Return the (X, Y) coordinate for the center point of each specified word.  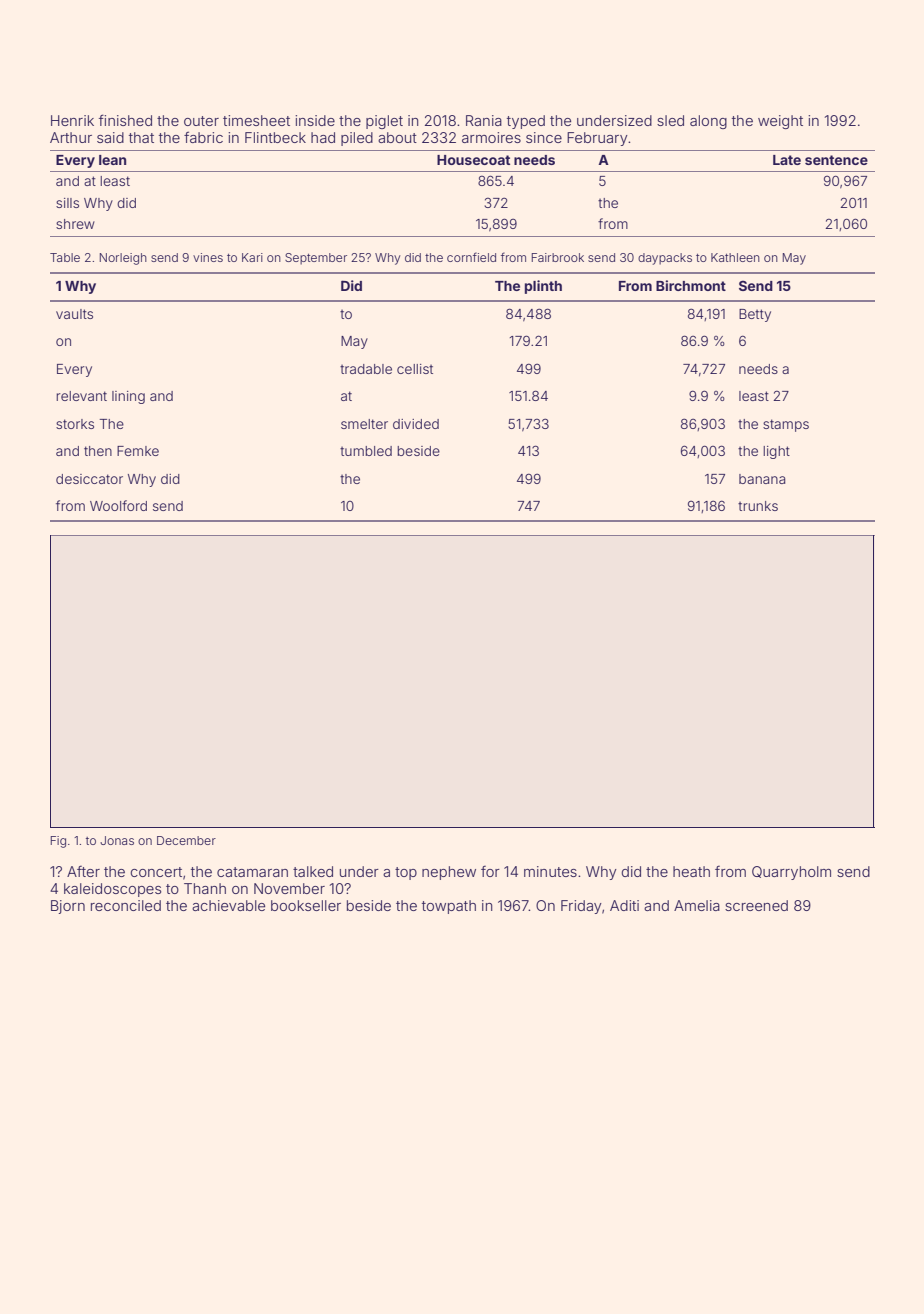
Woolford (118, 505)
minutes (550, 871)
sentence (836, 160)
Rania (484, 120)
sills (67, 203)
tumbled (366, 451)
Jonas (117, 840)
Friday (581, 907)
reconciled (126, 905)
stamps (786, 425)
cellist (415, 369)
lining (128, 397)
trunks (758, 506)
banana (762, 479)
